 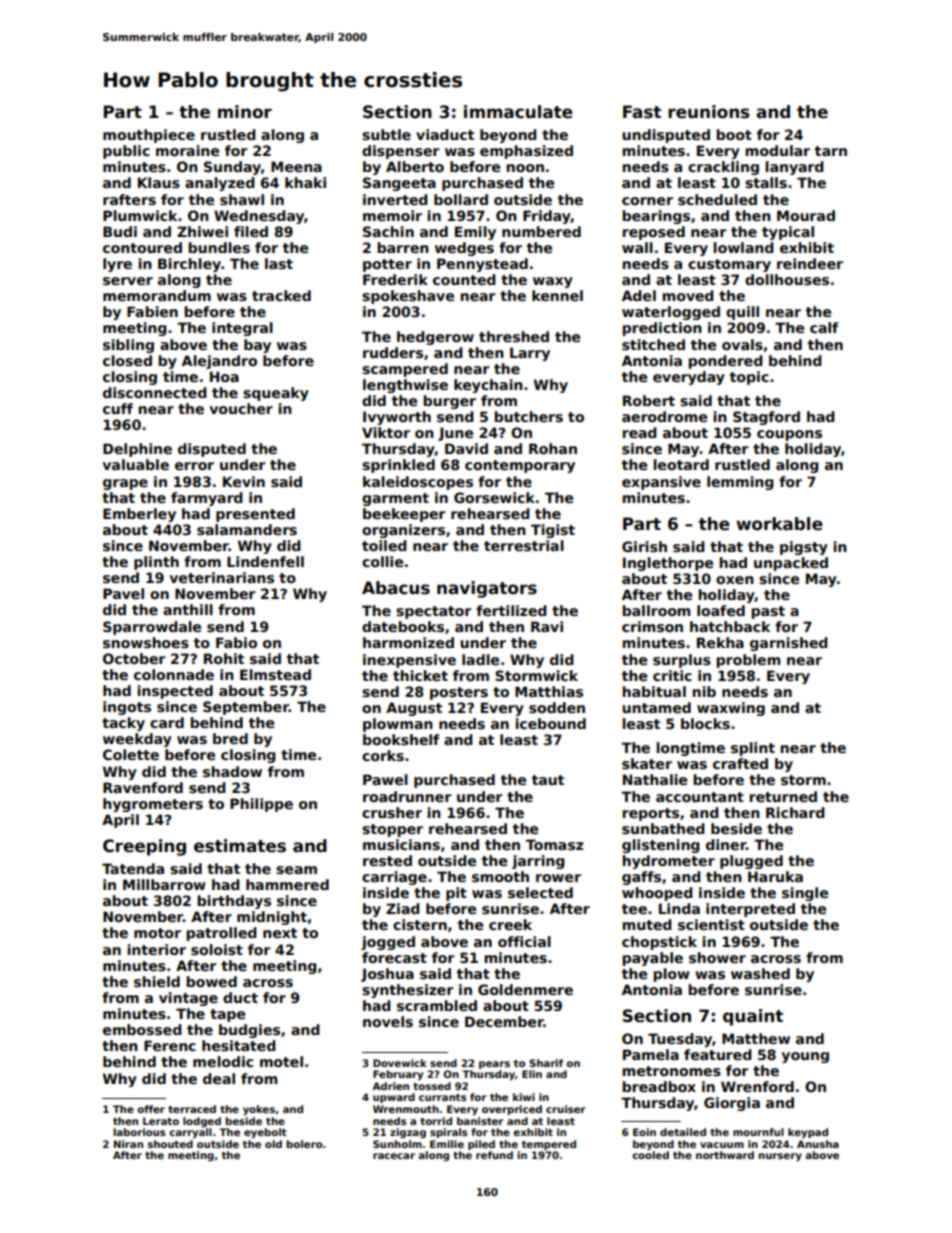 I want to click on December, so click(x=504, y=1021).
